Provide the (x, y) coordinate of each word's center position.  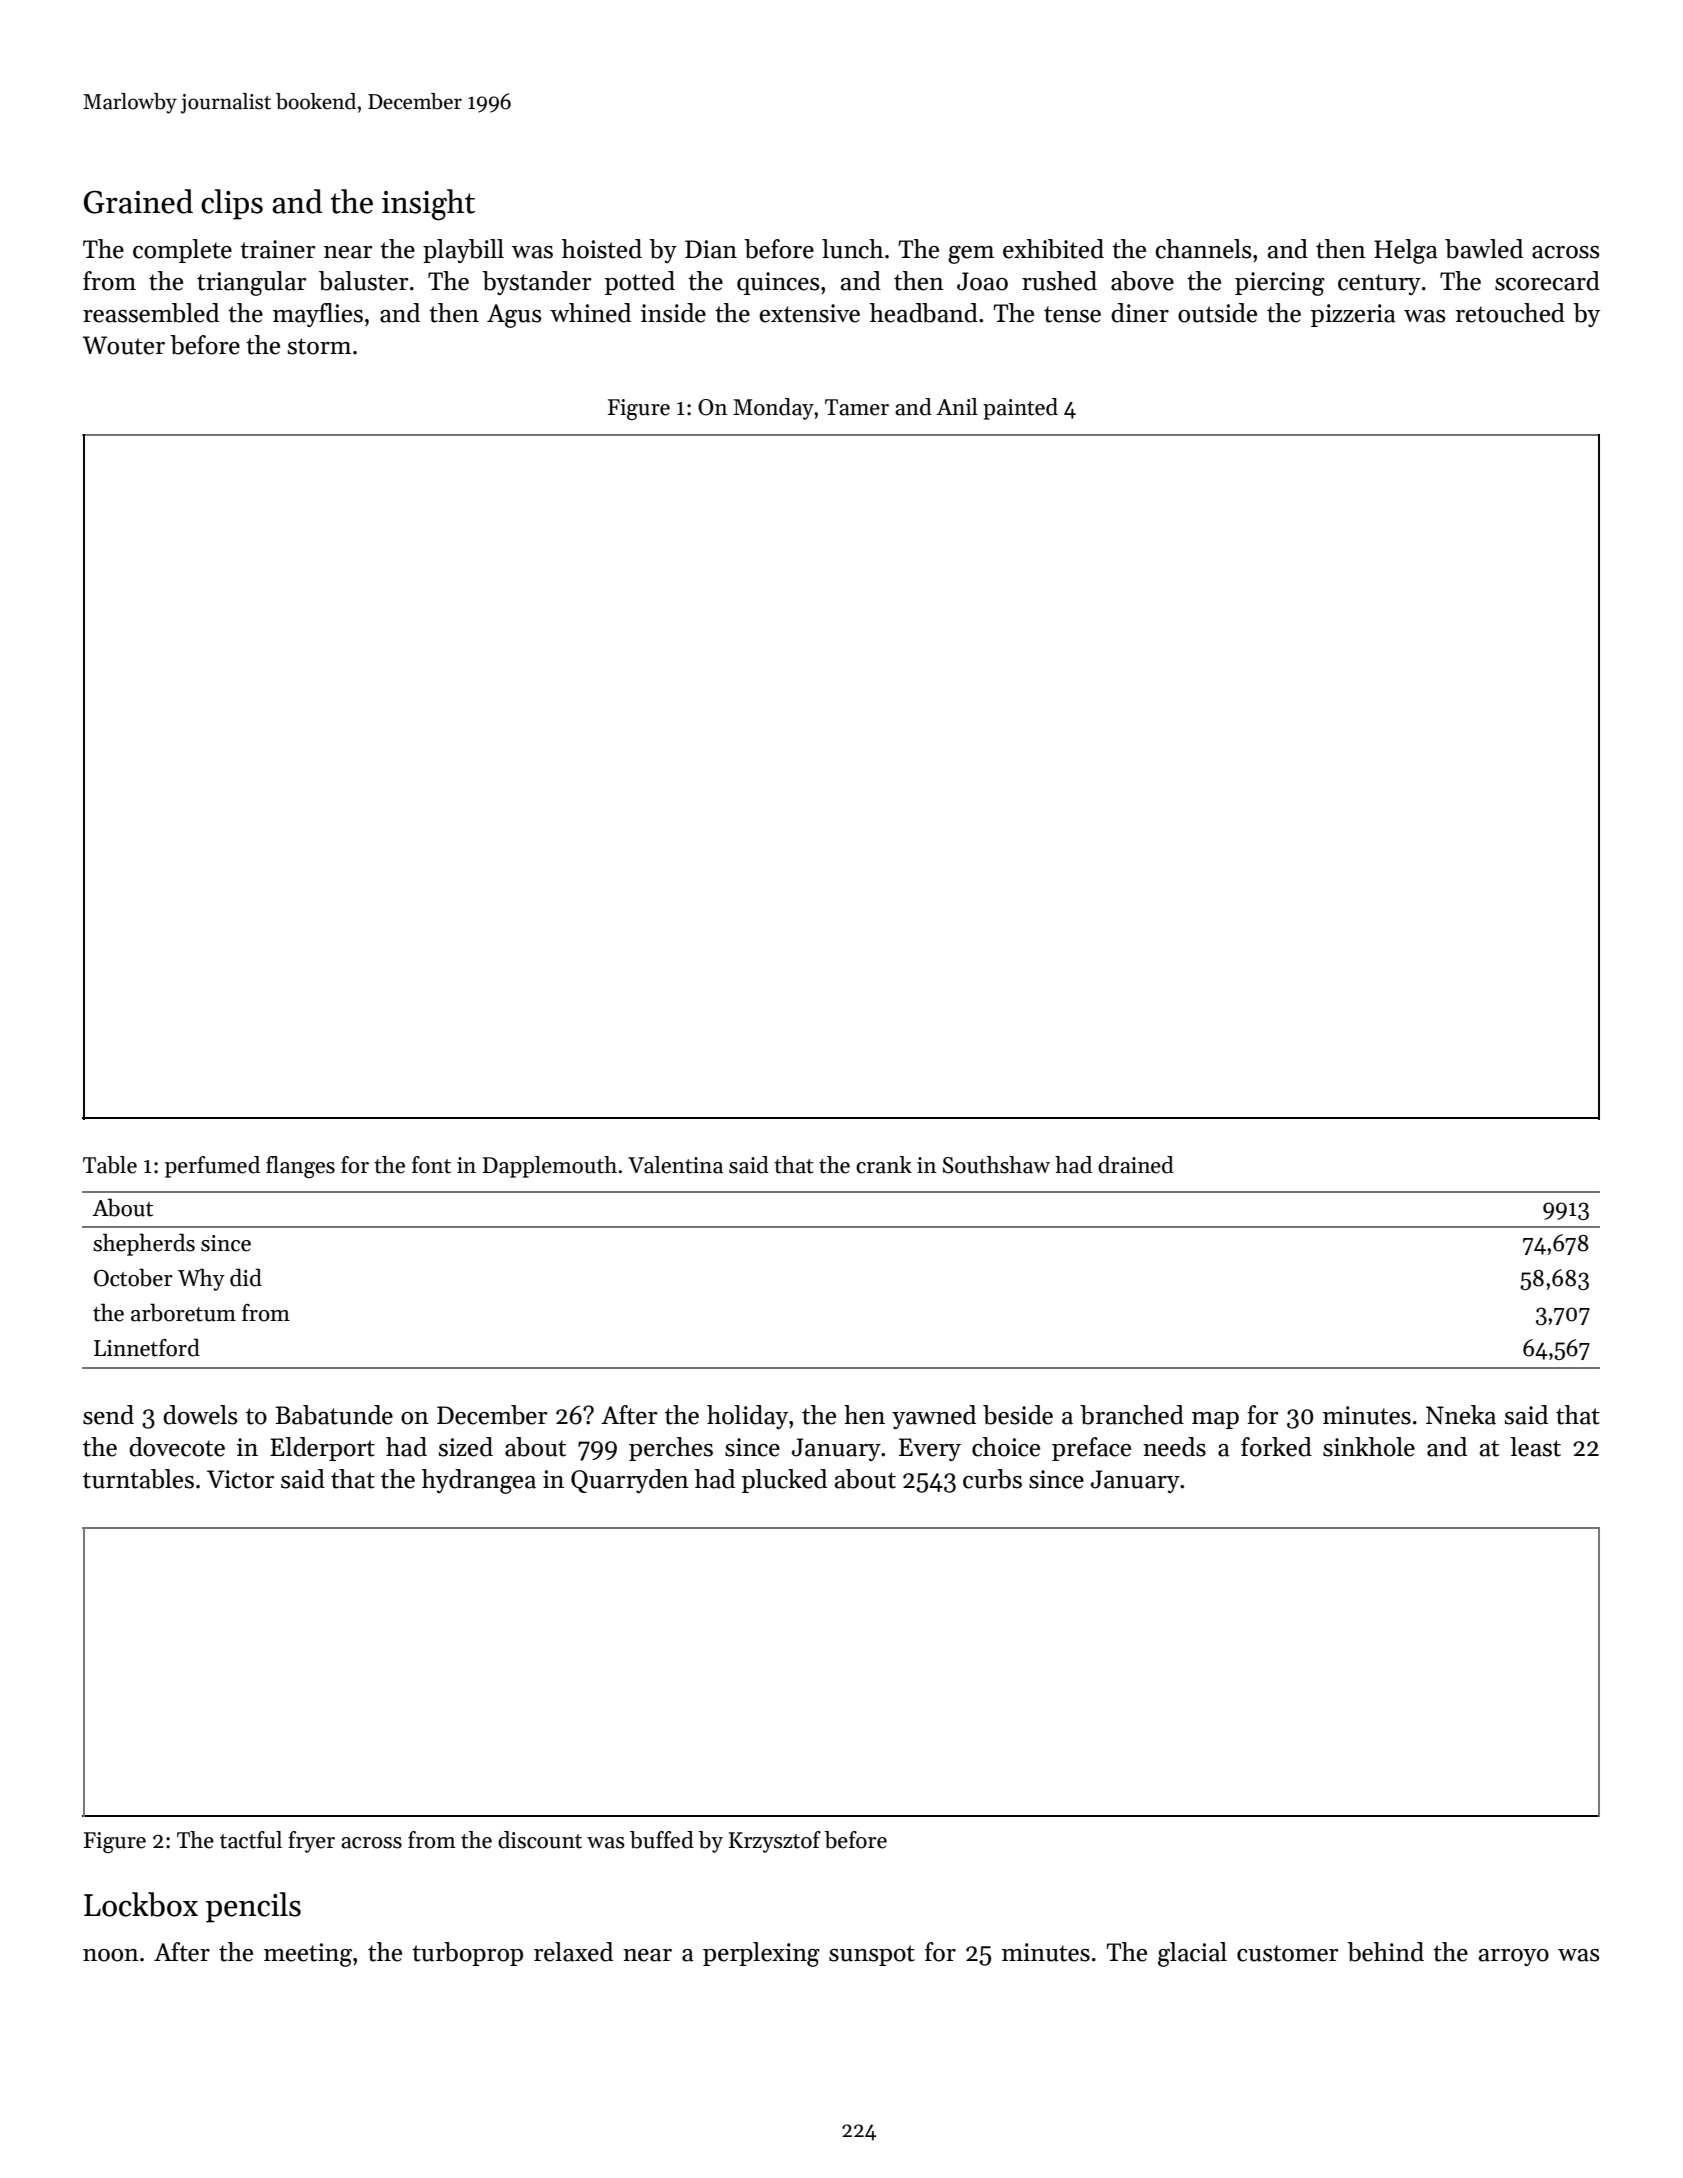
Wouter (123, 345)
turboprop (467, 1954)
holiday (747, 1417)
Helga (1406, 251)
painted (1020, 409)
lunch (853, 249)
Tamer (857, 407)
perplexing (761, 1954)
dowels (200, 1415)
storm (319, 346)
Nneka (1461, 1415)
